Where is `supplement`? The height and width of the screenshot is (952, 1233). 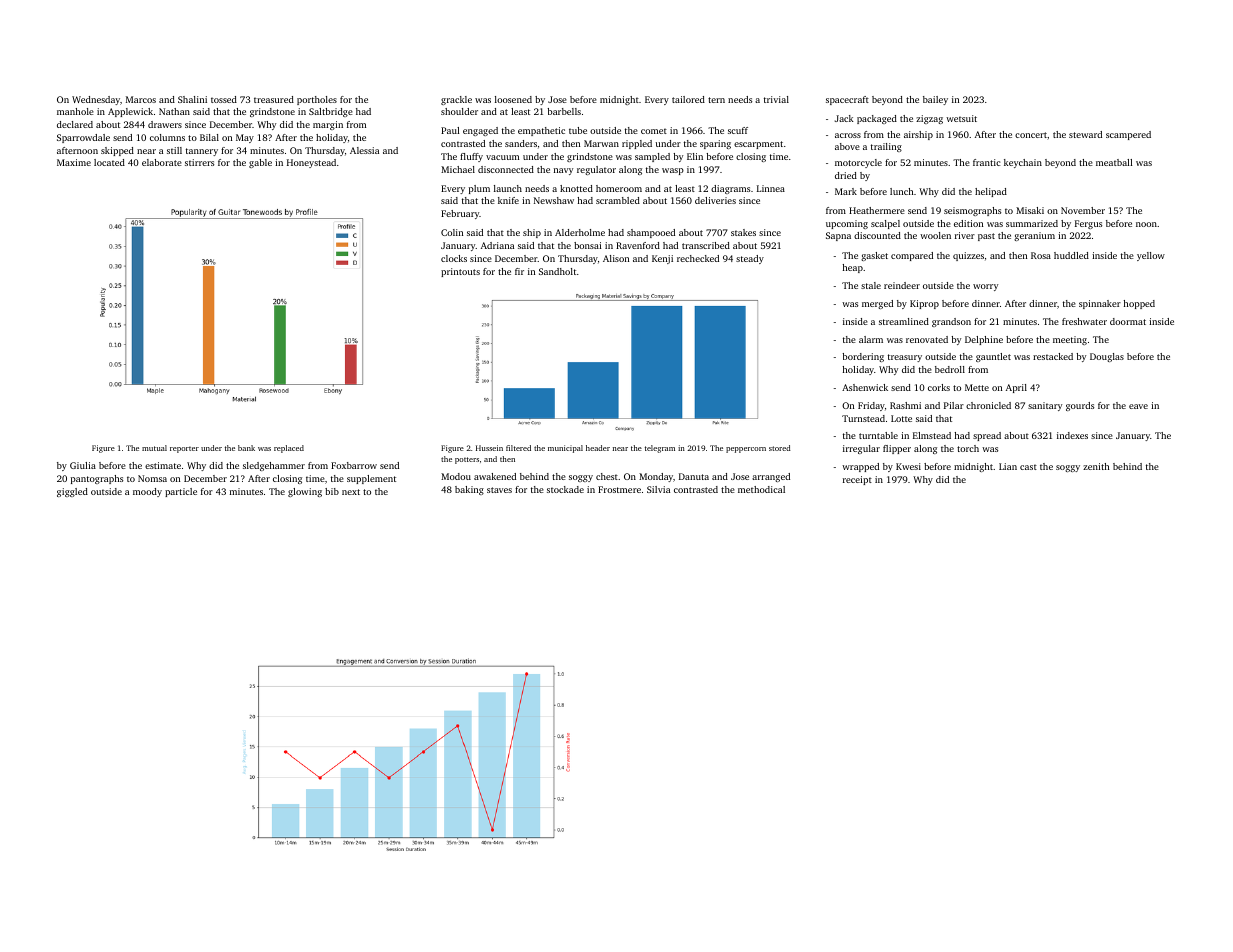
supplement is located at coordinates (371, 479).
